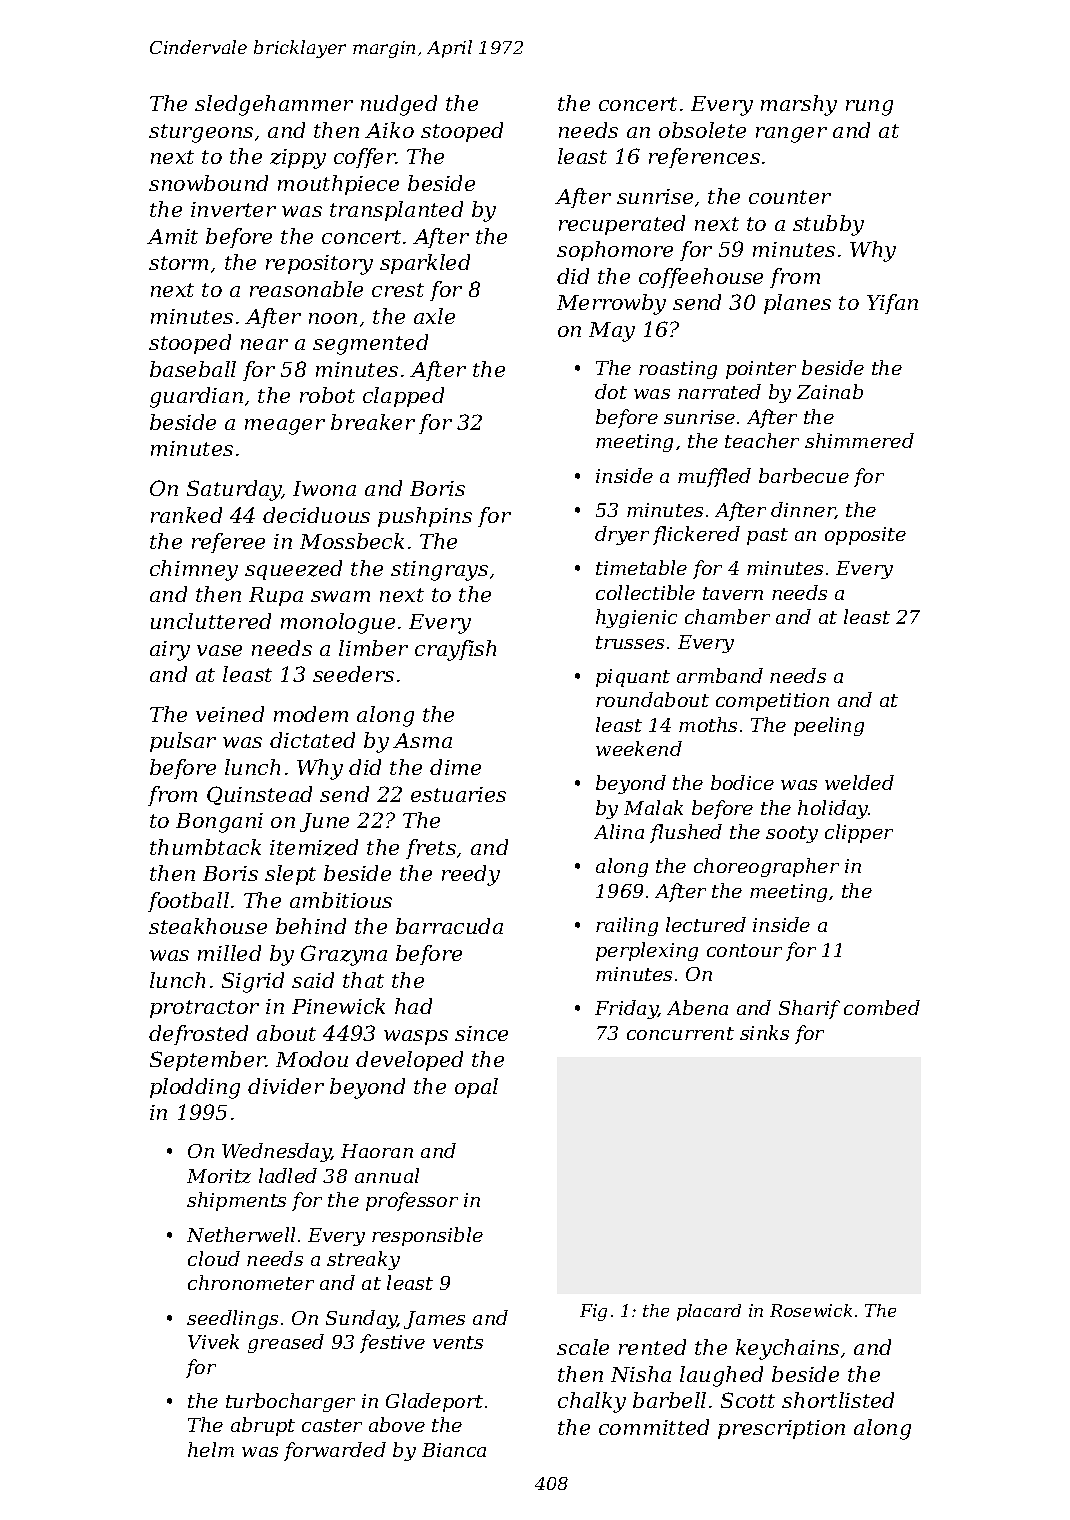 This page has height=1520, width=1070. Describe the element at coordinates (830, 391) in the page. I see `Zainab` at that location.
